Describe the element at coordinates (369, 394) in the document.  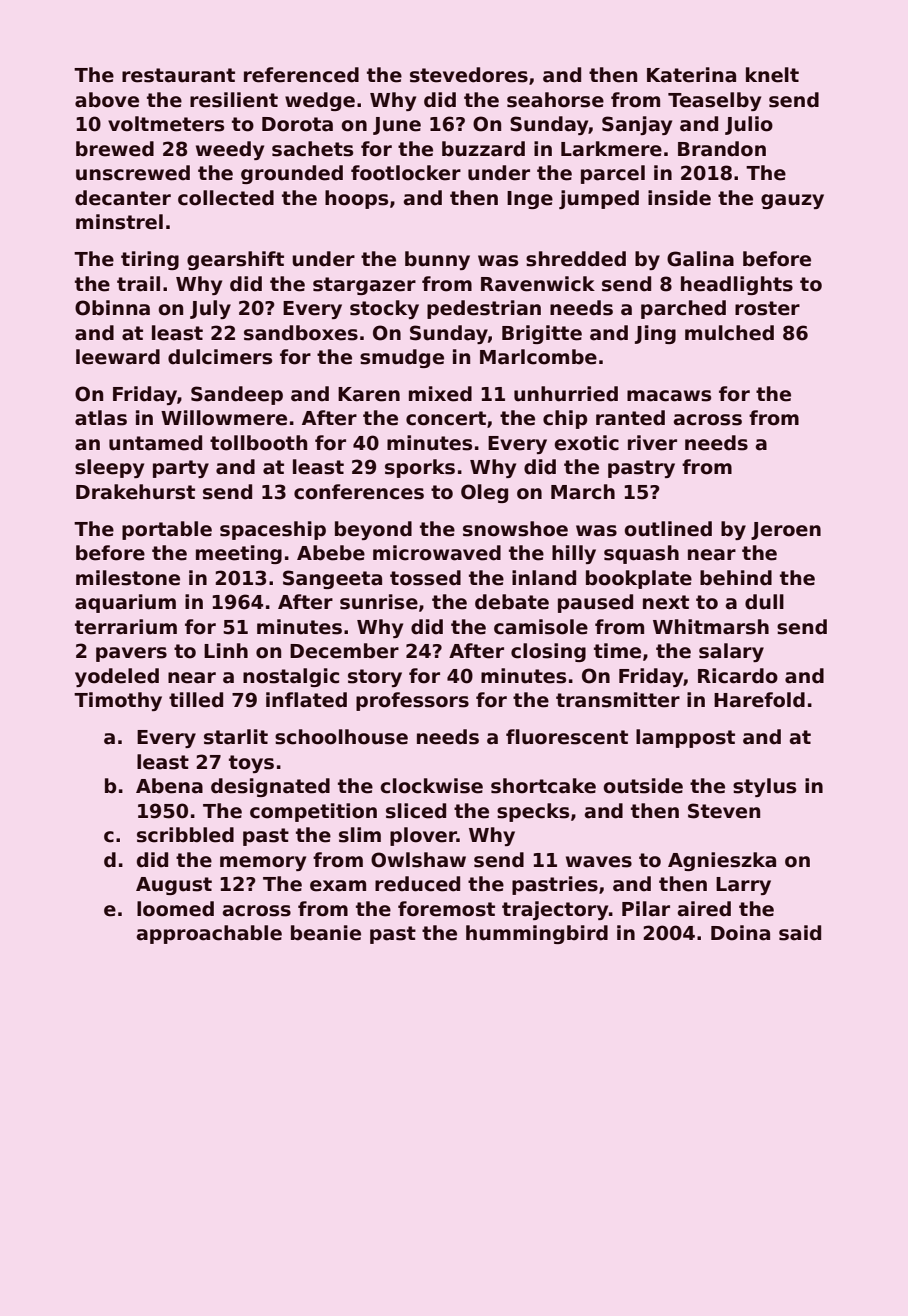
I see `Karen` at that location.
